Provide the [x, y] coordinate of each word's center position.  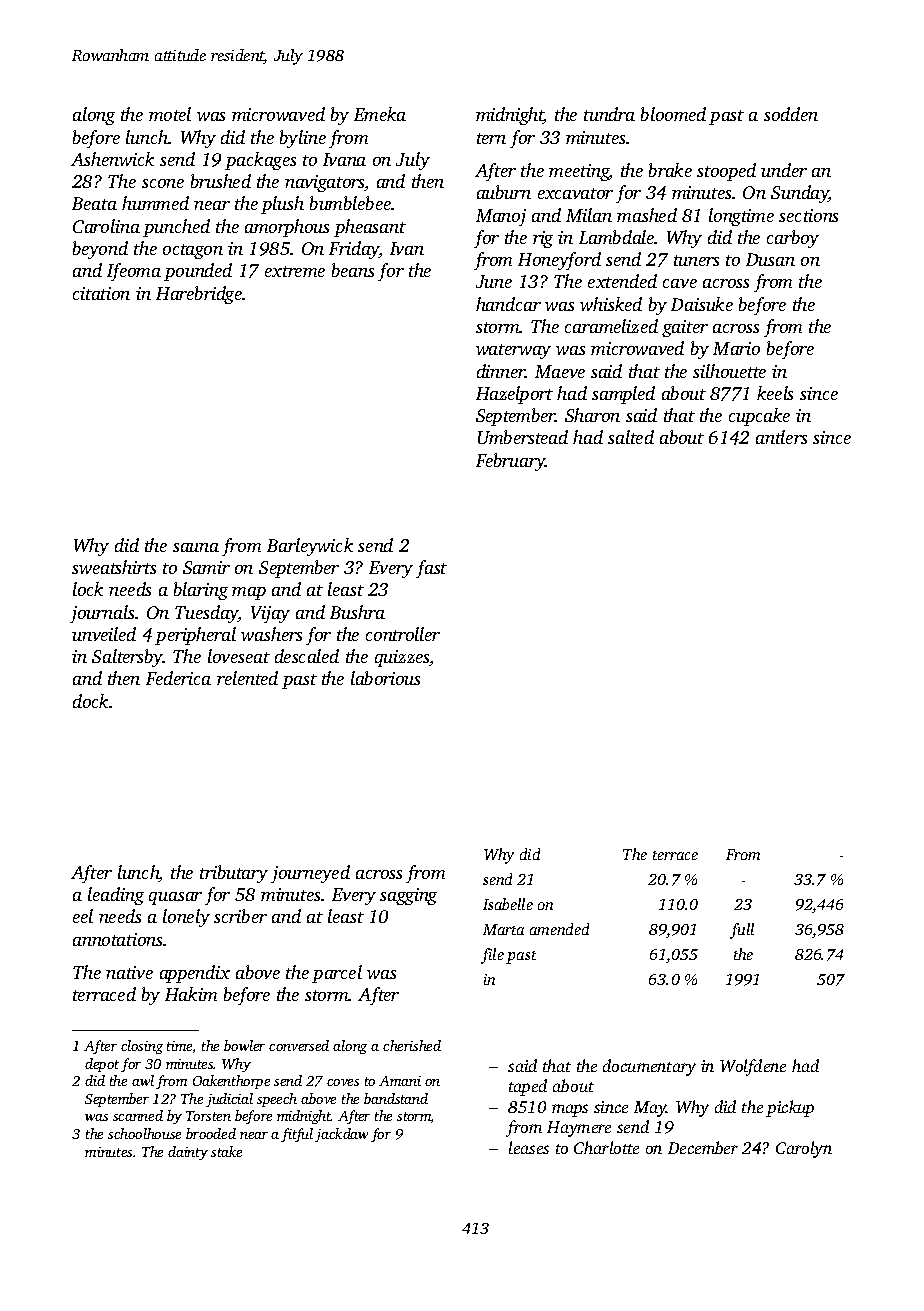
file [492, 956]
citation [101, 293]
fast [431, 569]
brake [670, 170]
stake [226, 1151]
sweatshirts [114, 567]
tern [491, 138]
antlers [781, 437]
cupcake [759, 417]
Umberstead [523, 437]
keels [775, 393]
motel [170, 114]
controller [403, 634]
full [742, 931]
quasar [175, 898]
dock [90, 701]
